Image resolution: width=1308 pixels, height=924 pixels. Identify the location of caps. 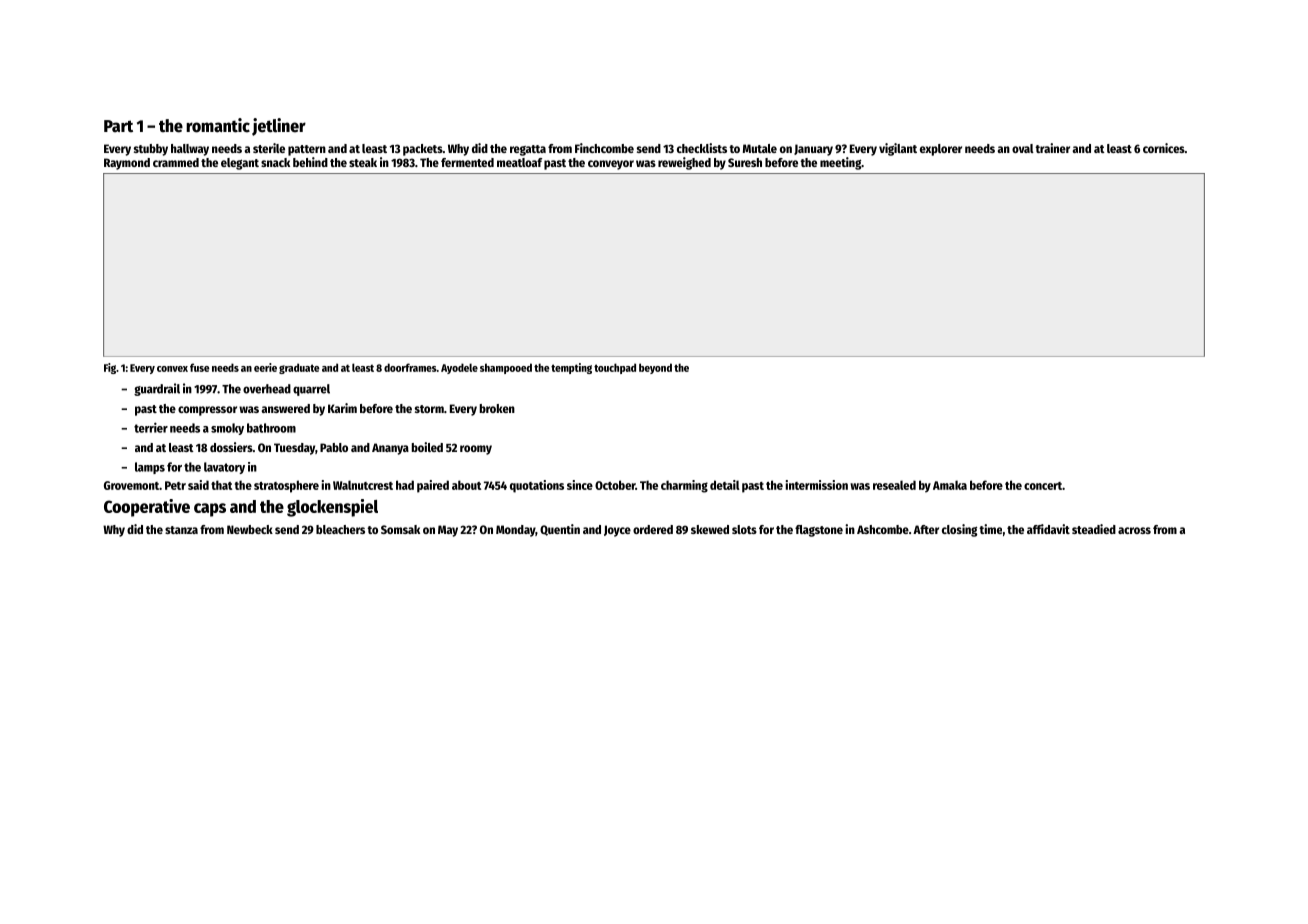
(210, 510).
